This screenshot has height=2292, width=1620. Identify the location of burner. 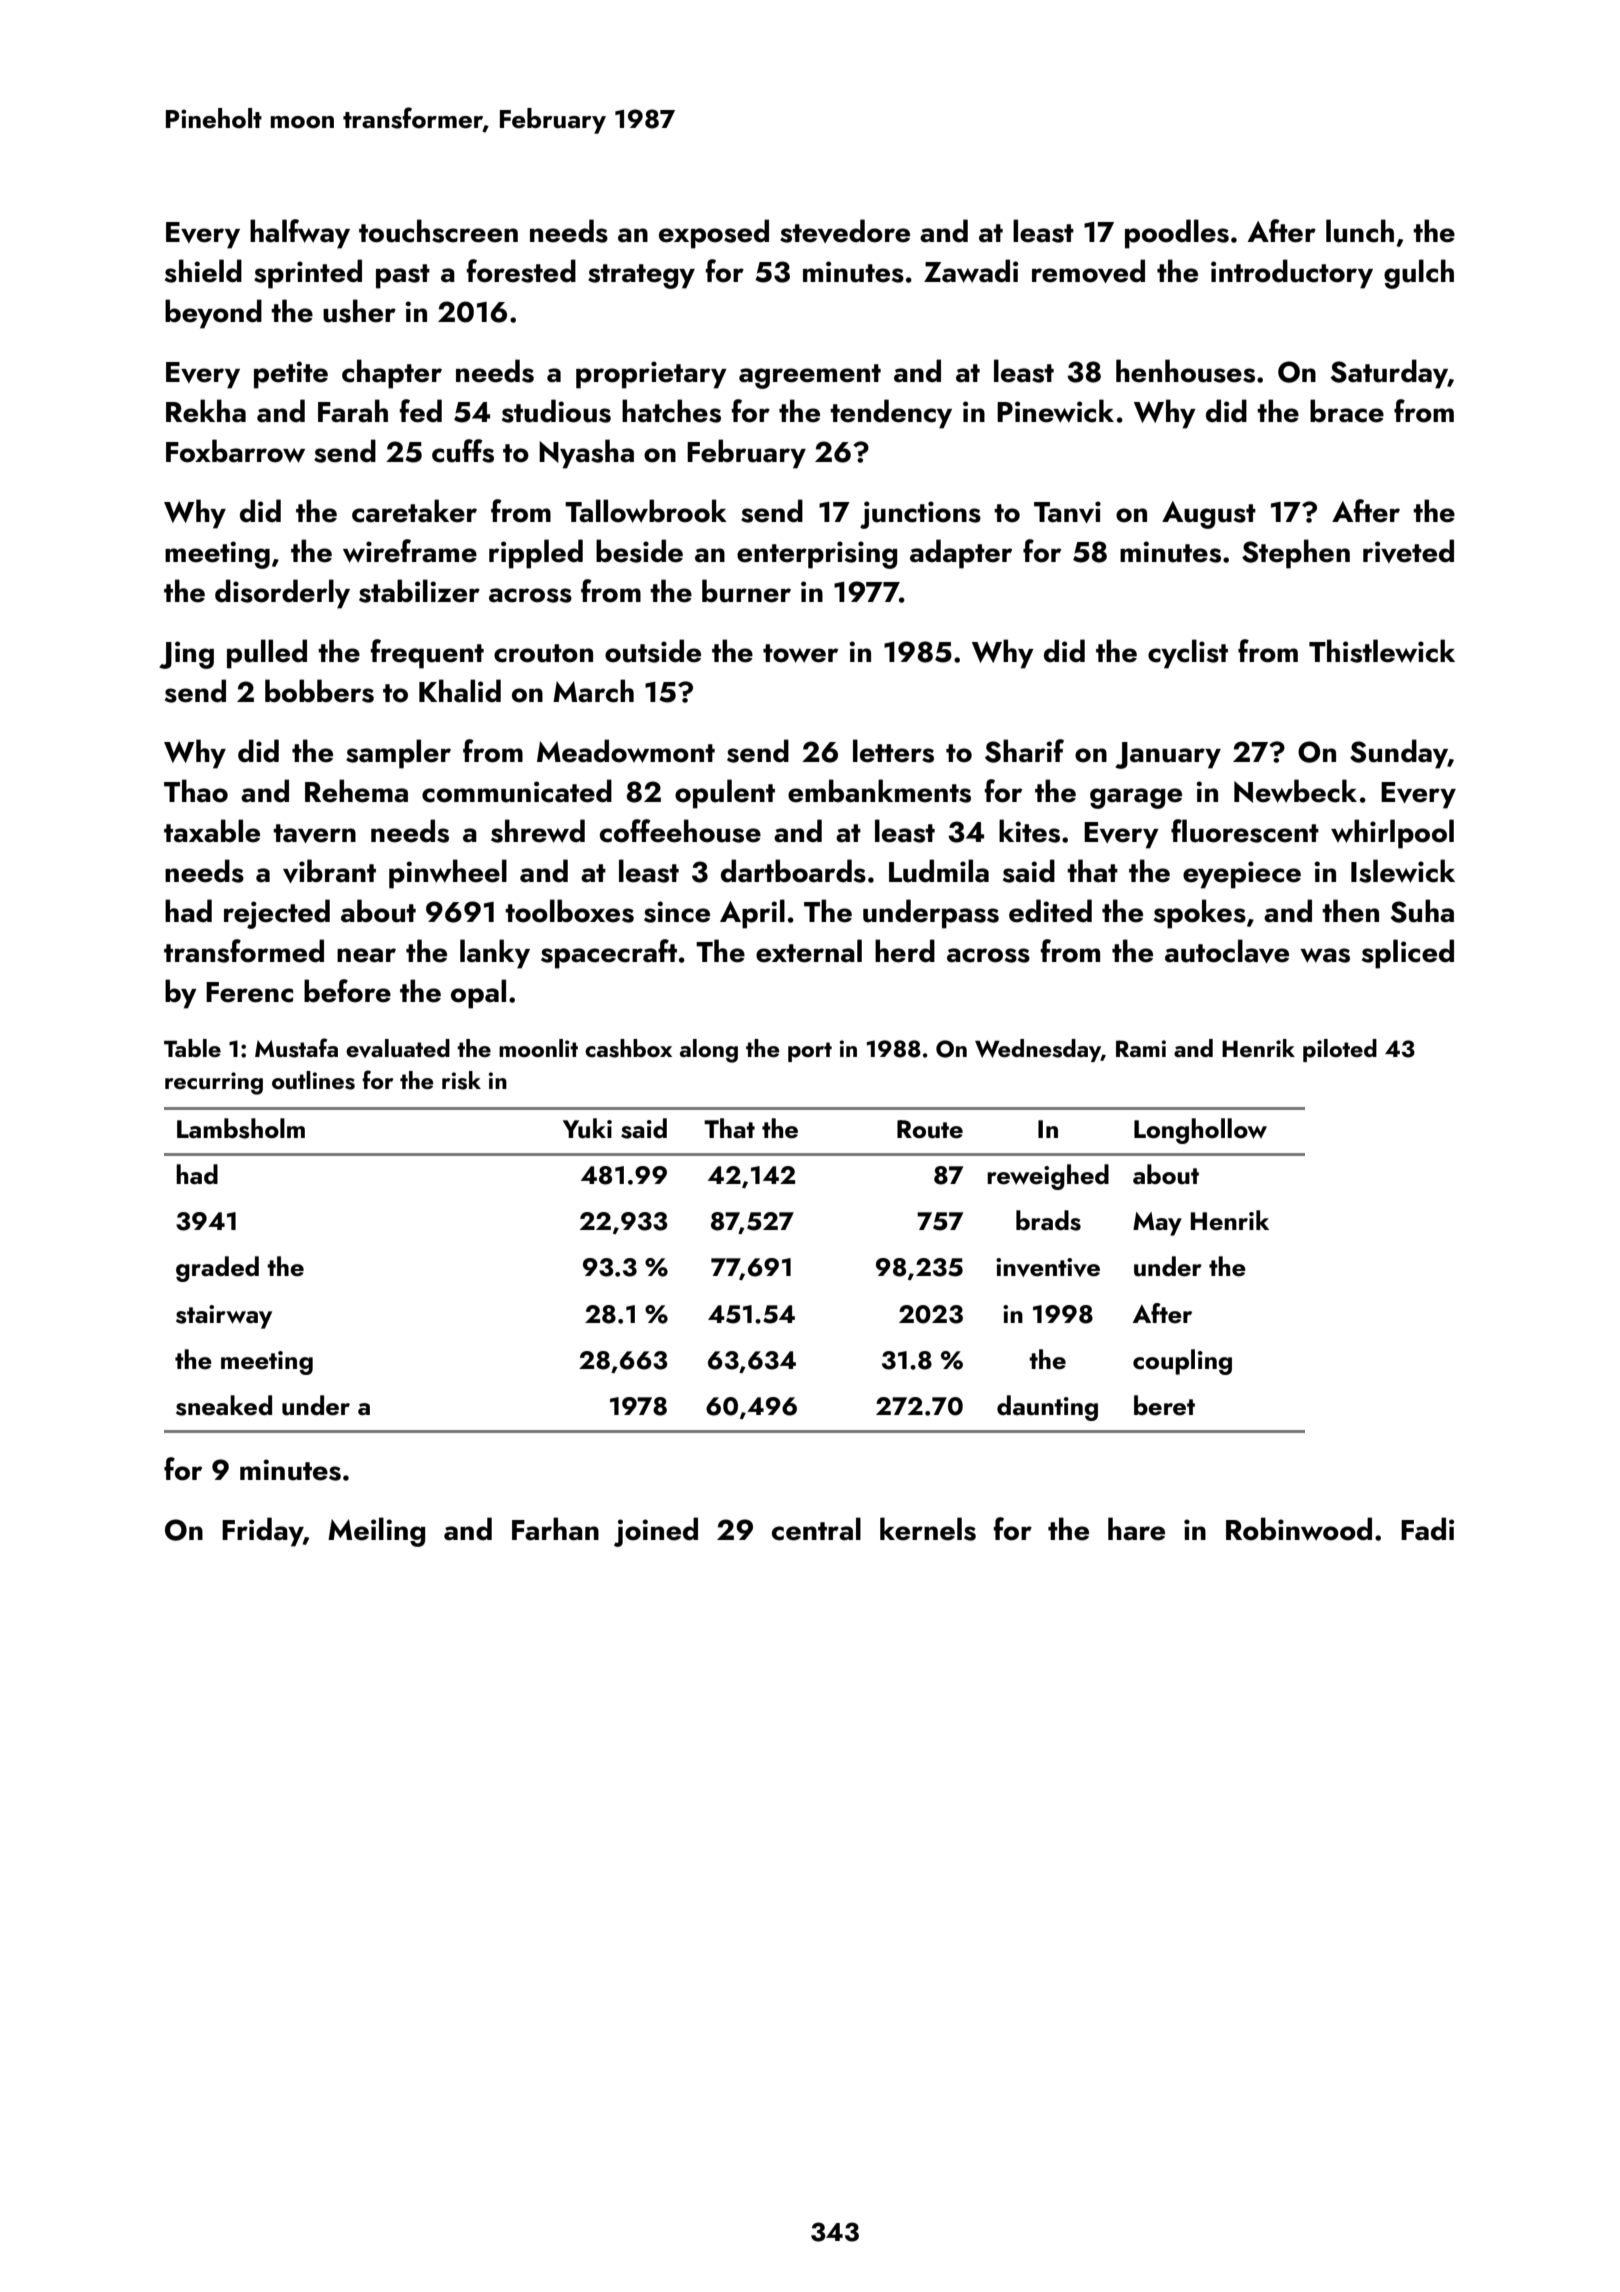
(746, 591).
